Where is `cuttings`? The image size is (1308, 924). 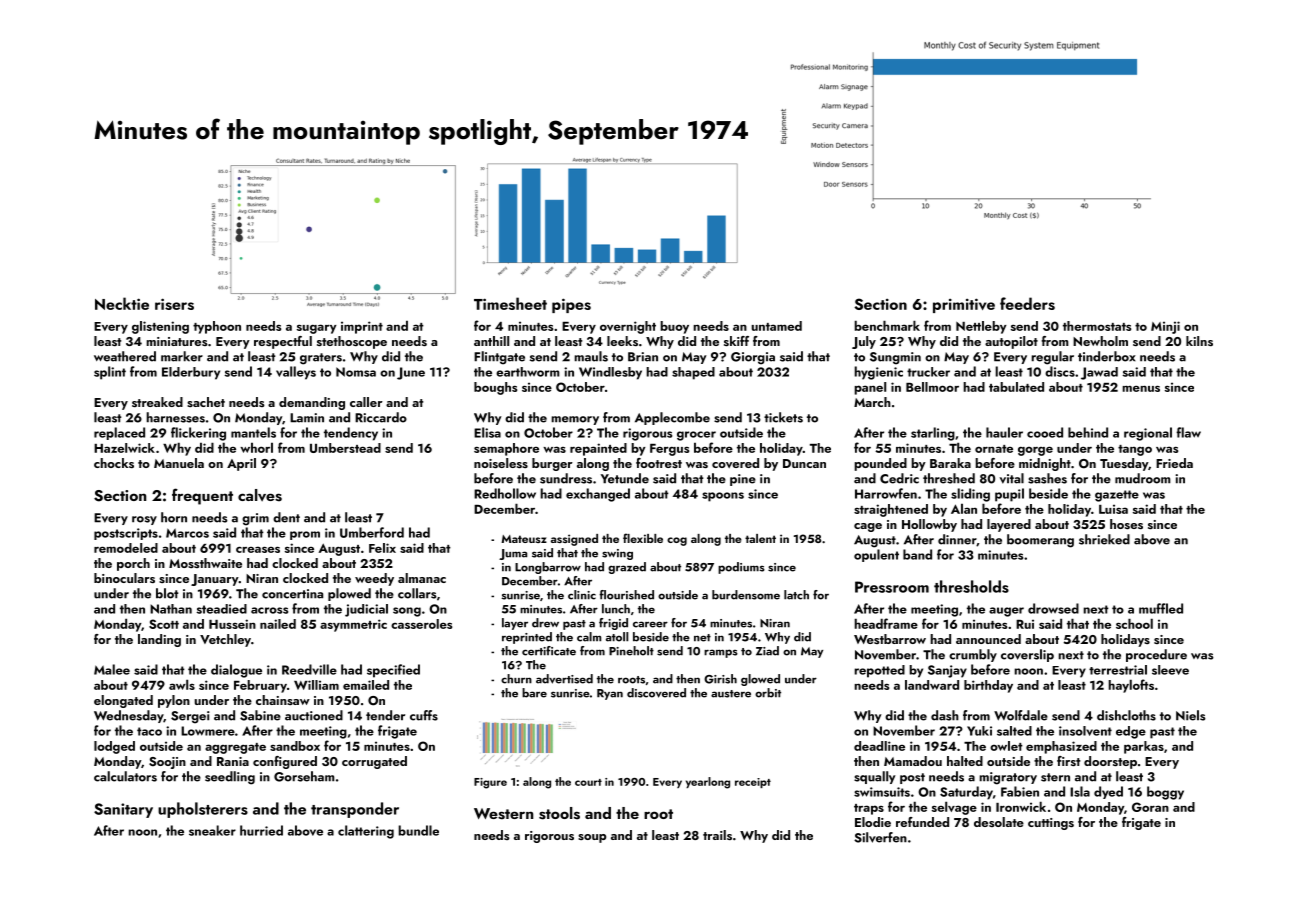
cuttings is located at coordinates (1051, 824).
